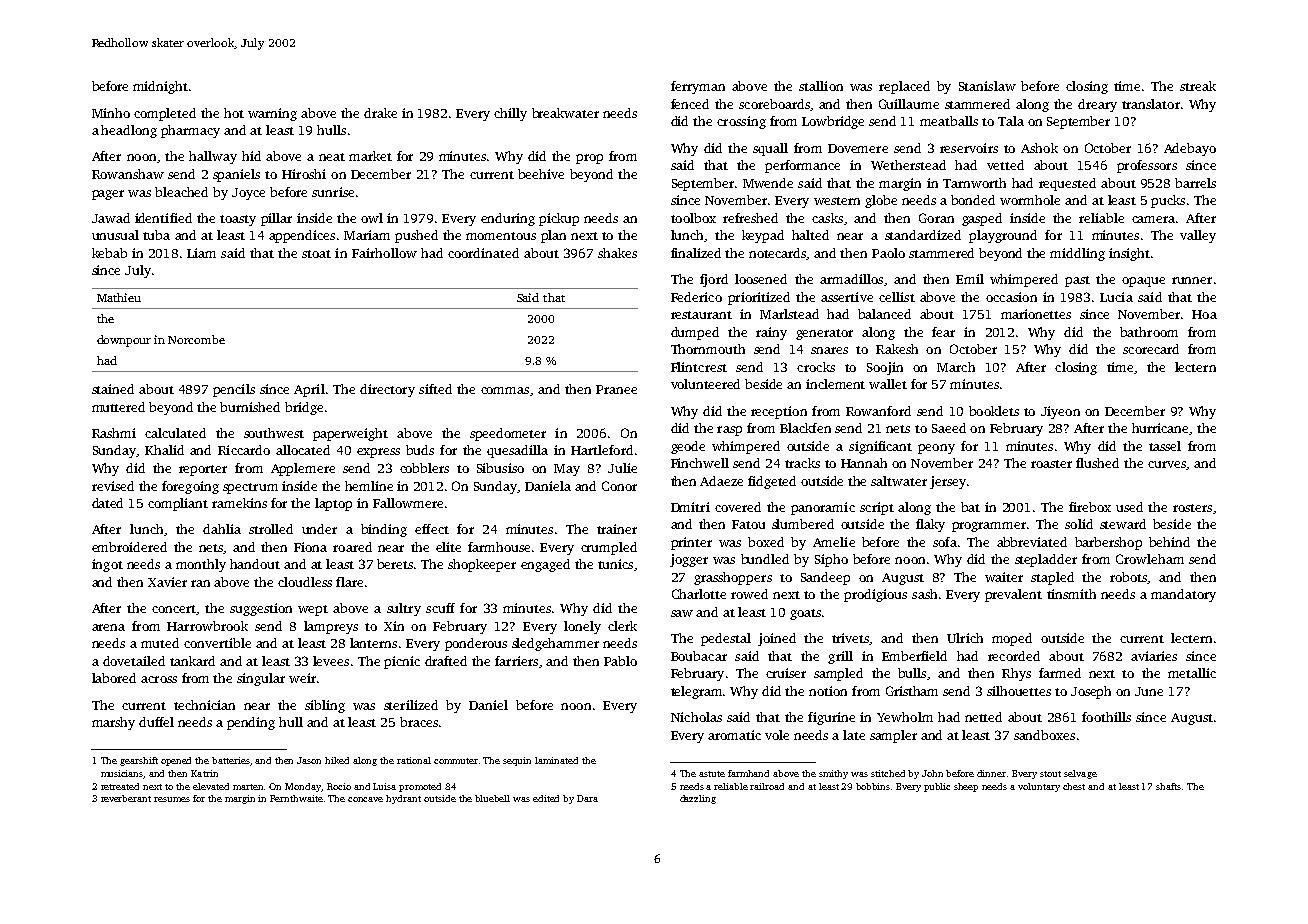 The image size is (1308, 924). What do you see at coordinates (695, 333) in the screenshot?
I see `dumped` at bounding box center [695, 333].
